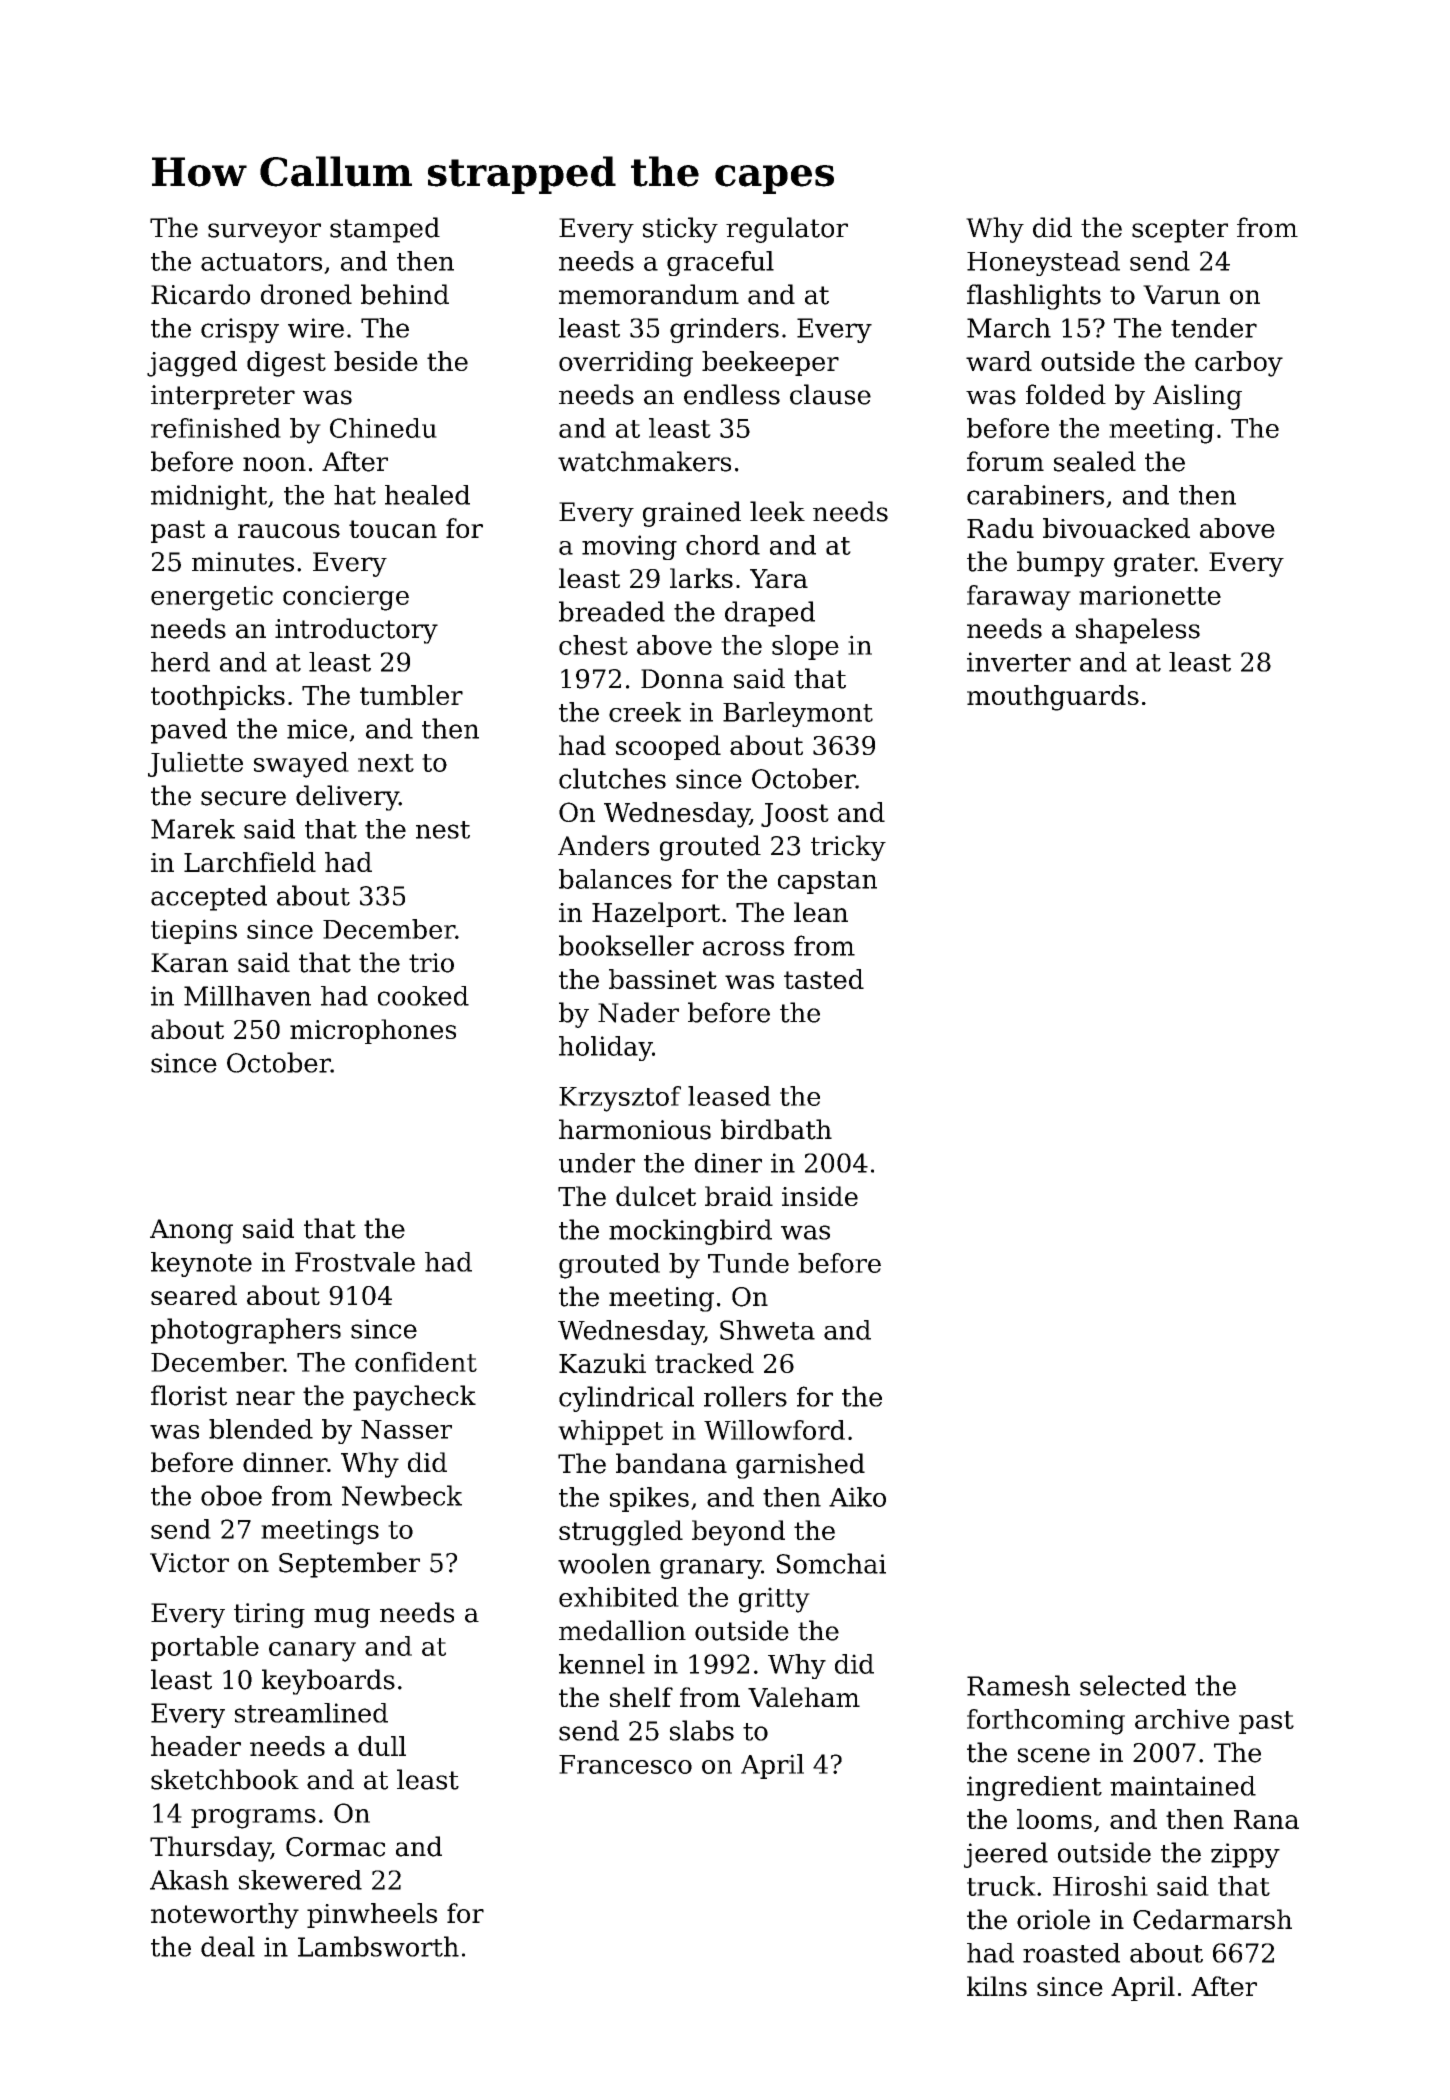 The width and height of the screenshot is (1450, 2100). I want to click on regulator, so click(787, 230).
